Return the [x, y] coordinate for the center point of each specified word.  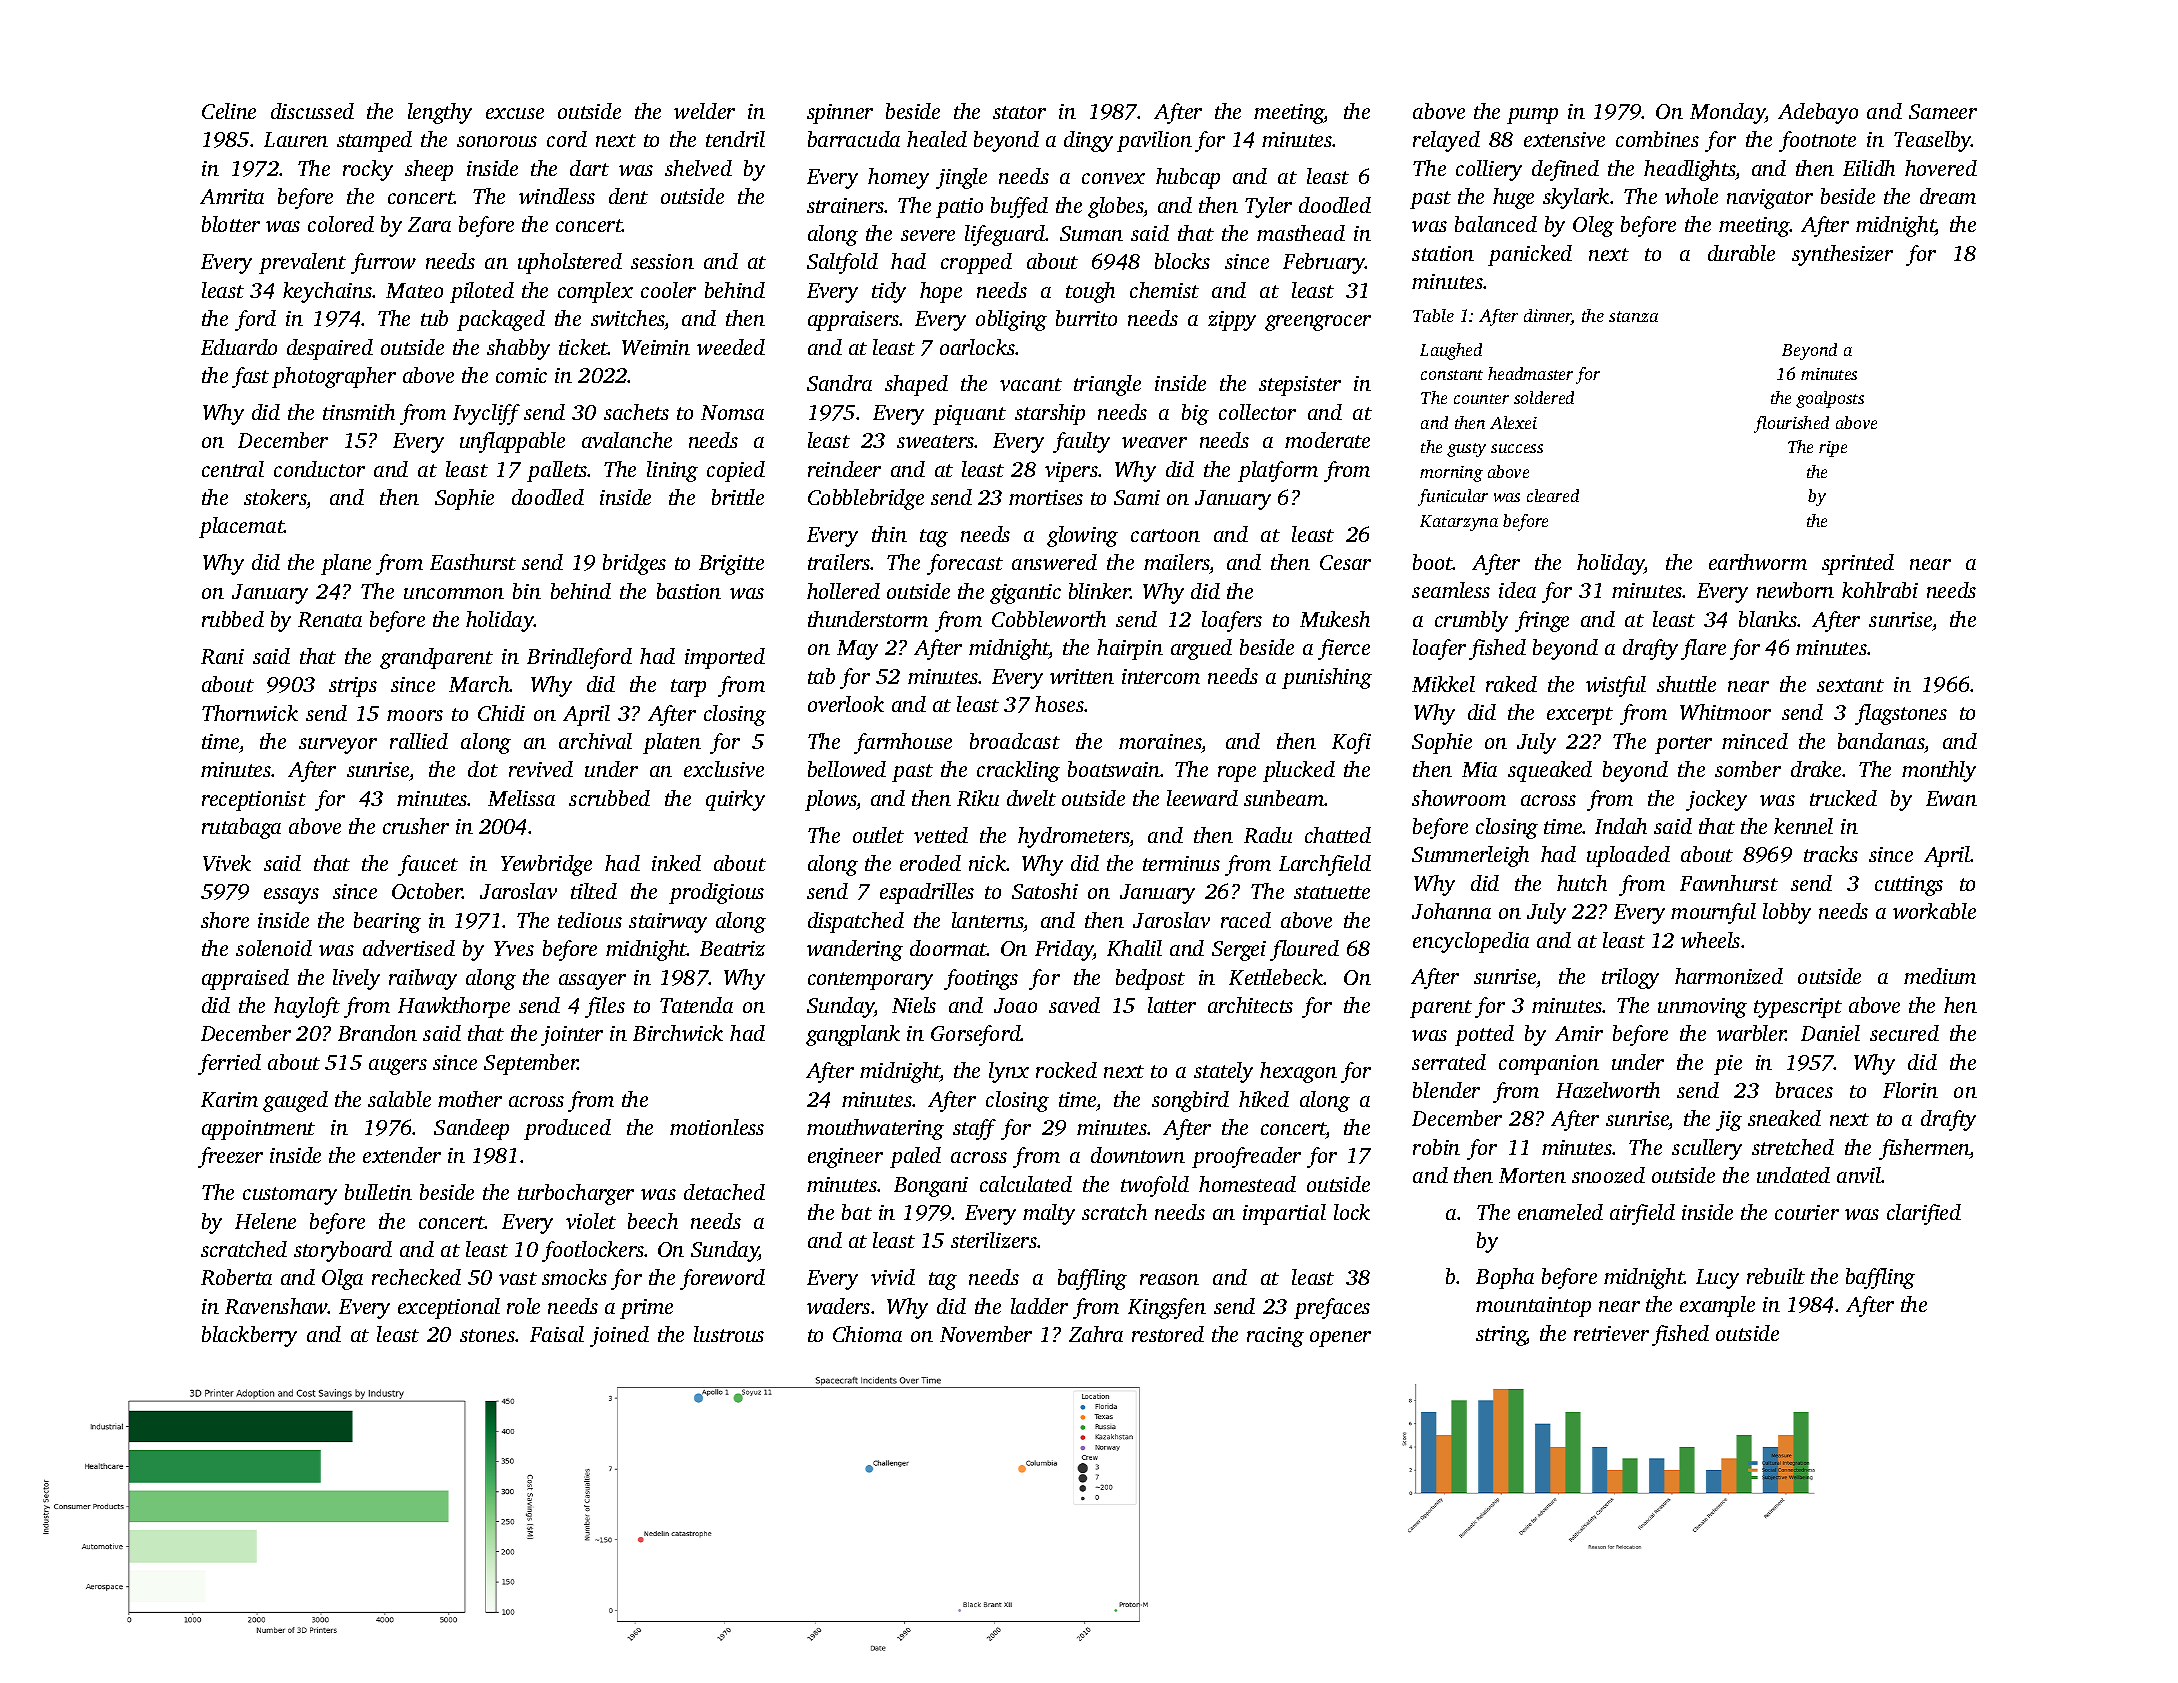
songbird [1190, 1101]
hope [941, 292]
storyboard [343, 1251]
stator [1019, 112]
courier [1807, 1212]
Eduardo [239, 347]
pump [1532, 116]
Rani [222, 656]
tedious [590, 920]
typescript [1798, 1008]
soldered [1544, 397]
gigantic [1025, 594]
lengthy [440, 113]
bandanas [1881, 741]
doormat [948, 948]
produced [567, 1129]
